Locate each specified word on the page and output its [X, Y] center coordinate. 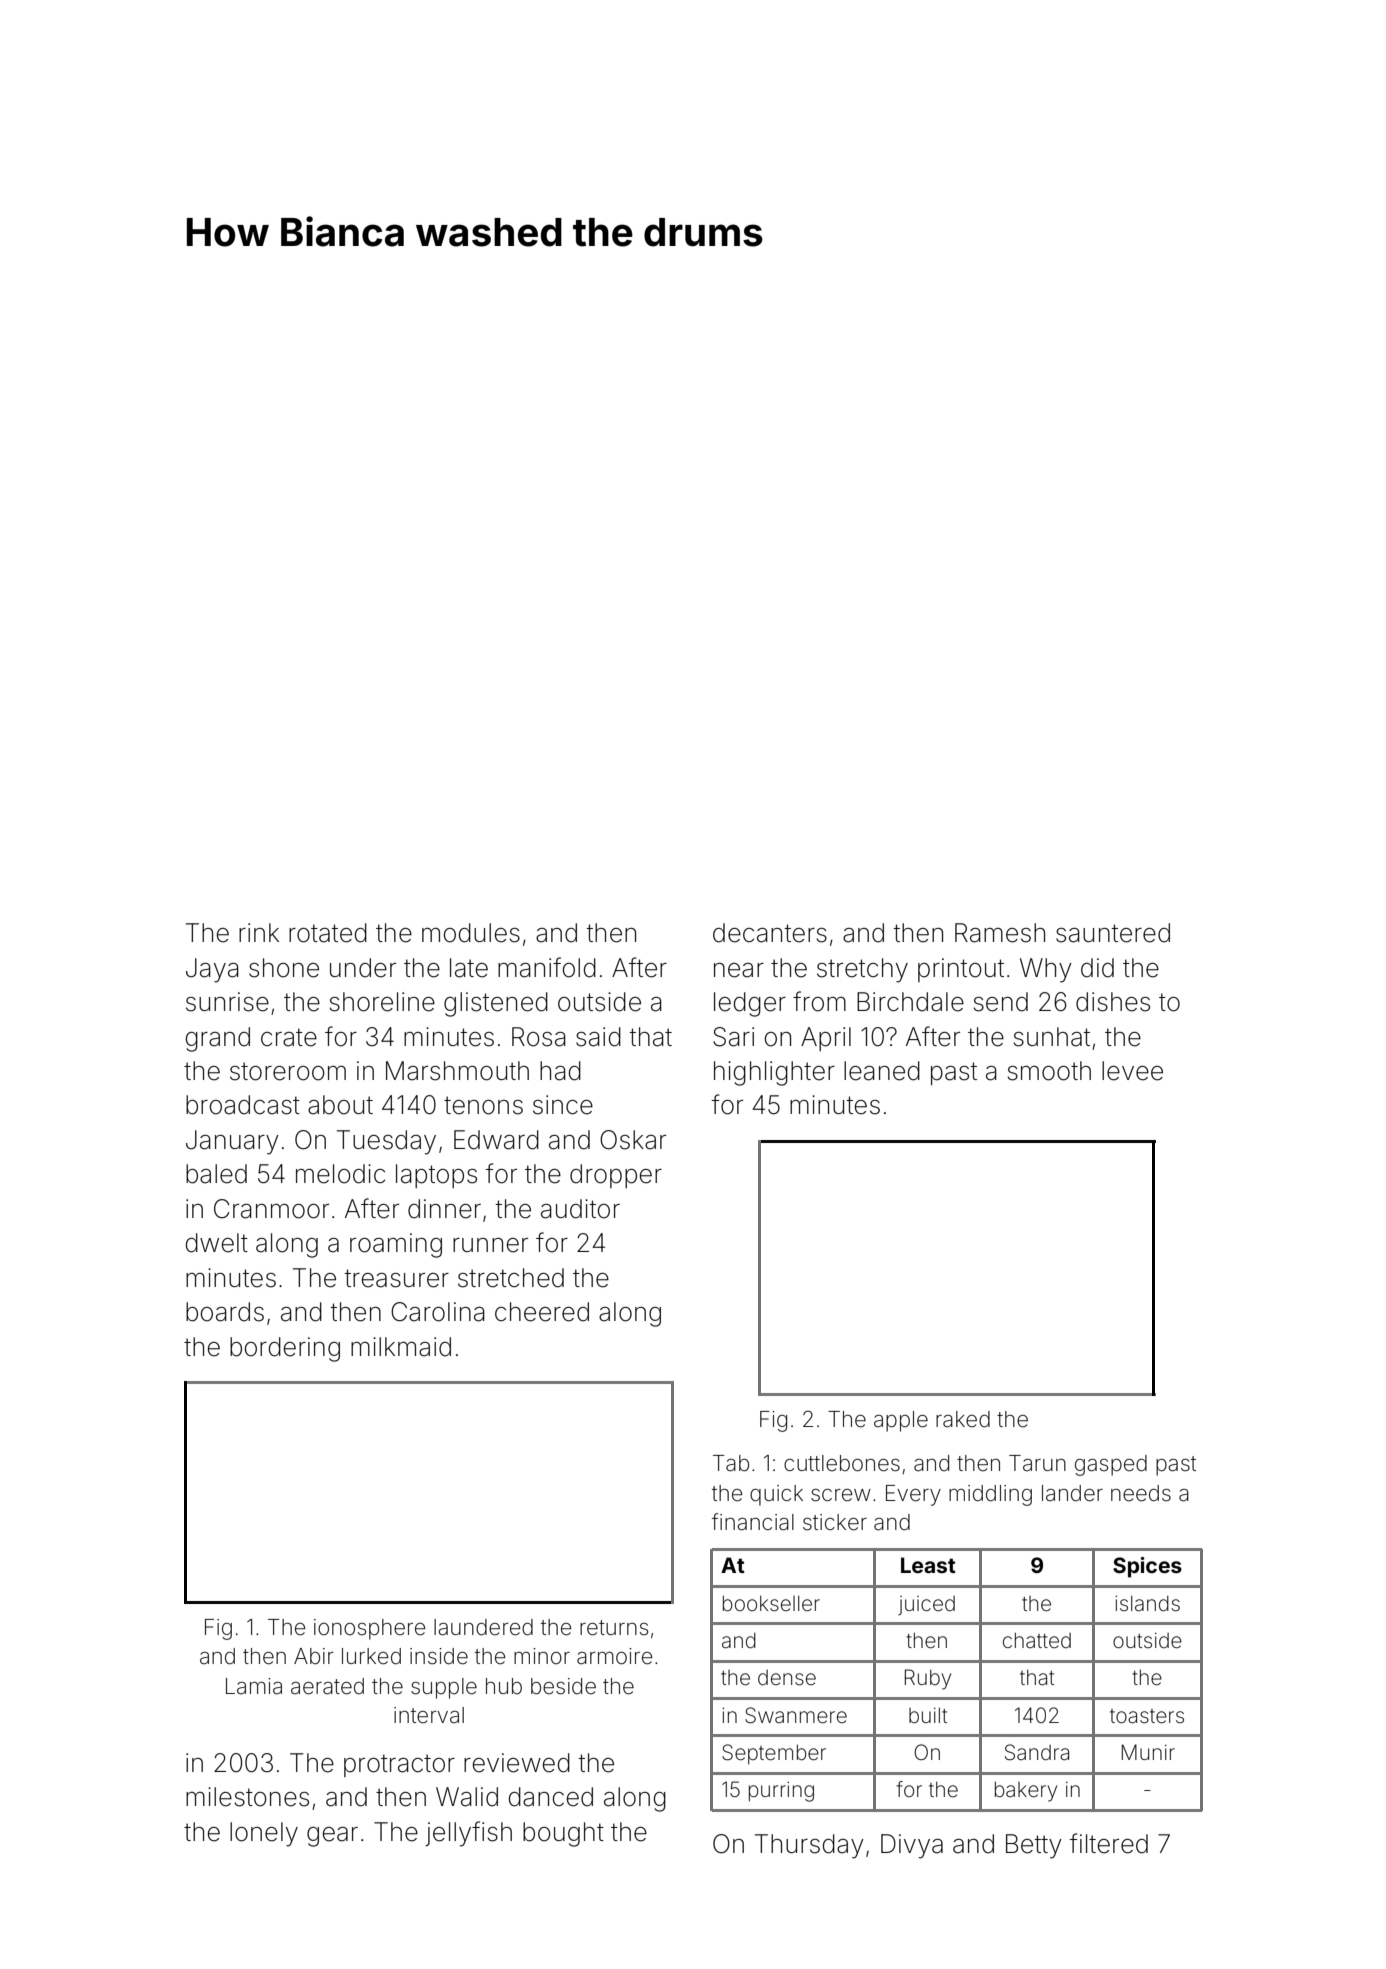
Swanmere [796, 1715]
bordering [285, 1349]
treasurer [396, 1278]
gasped [1111, 1465]
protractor [399, 1765]
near [739, 970]
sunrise [227, 1002]
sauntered [1113, 933]
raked [963, 1419]
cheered [542, 1312]
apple [901, 1421]
